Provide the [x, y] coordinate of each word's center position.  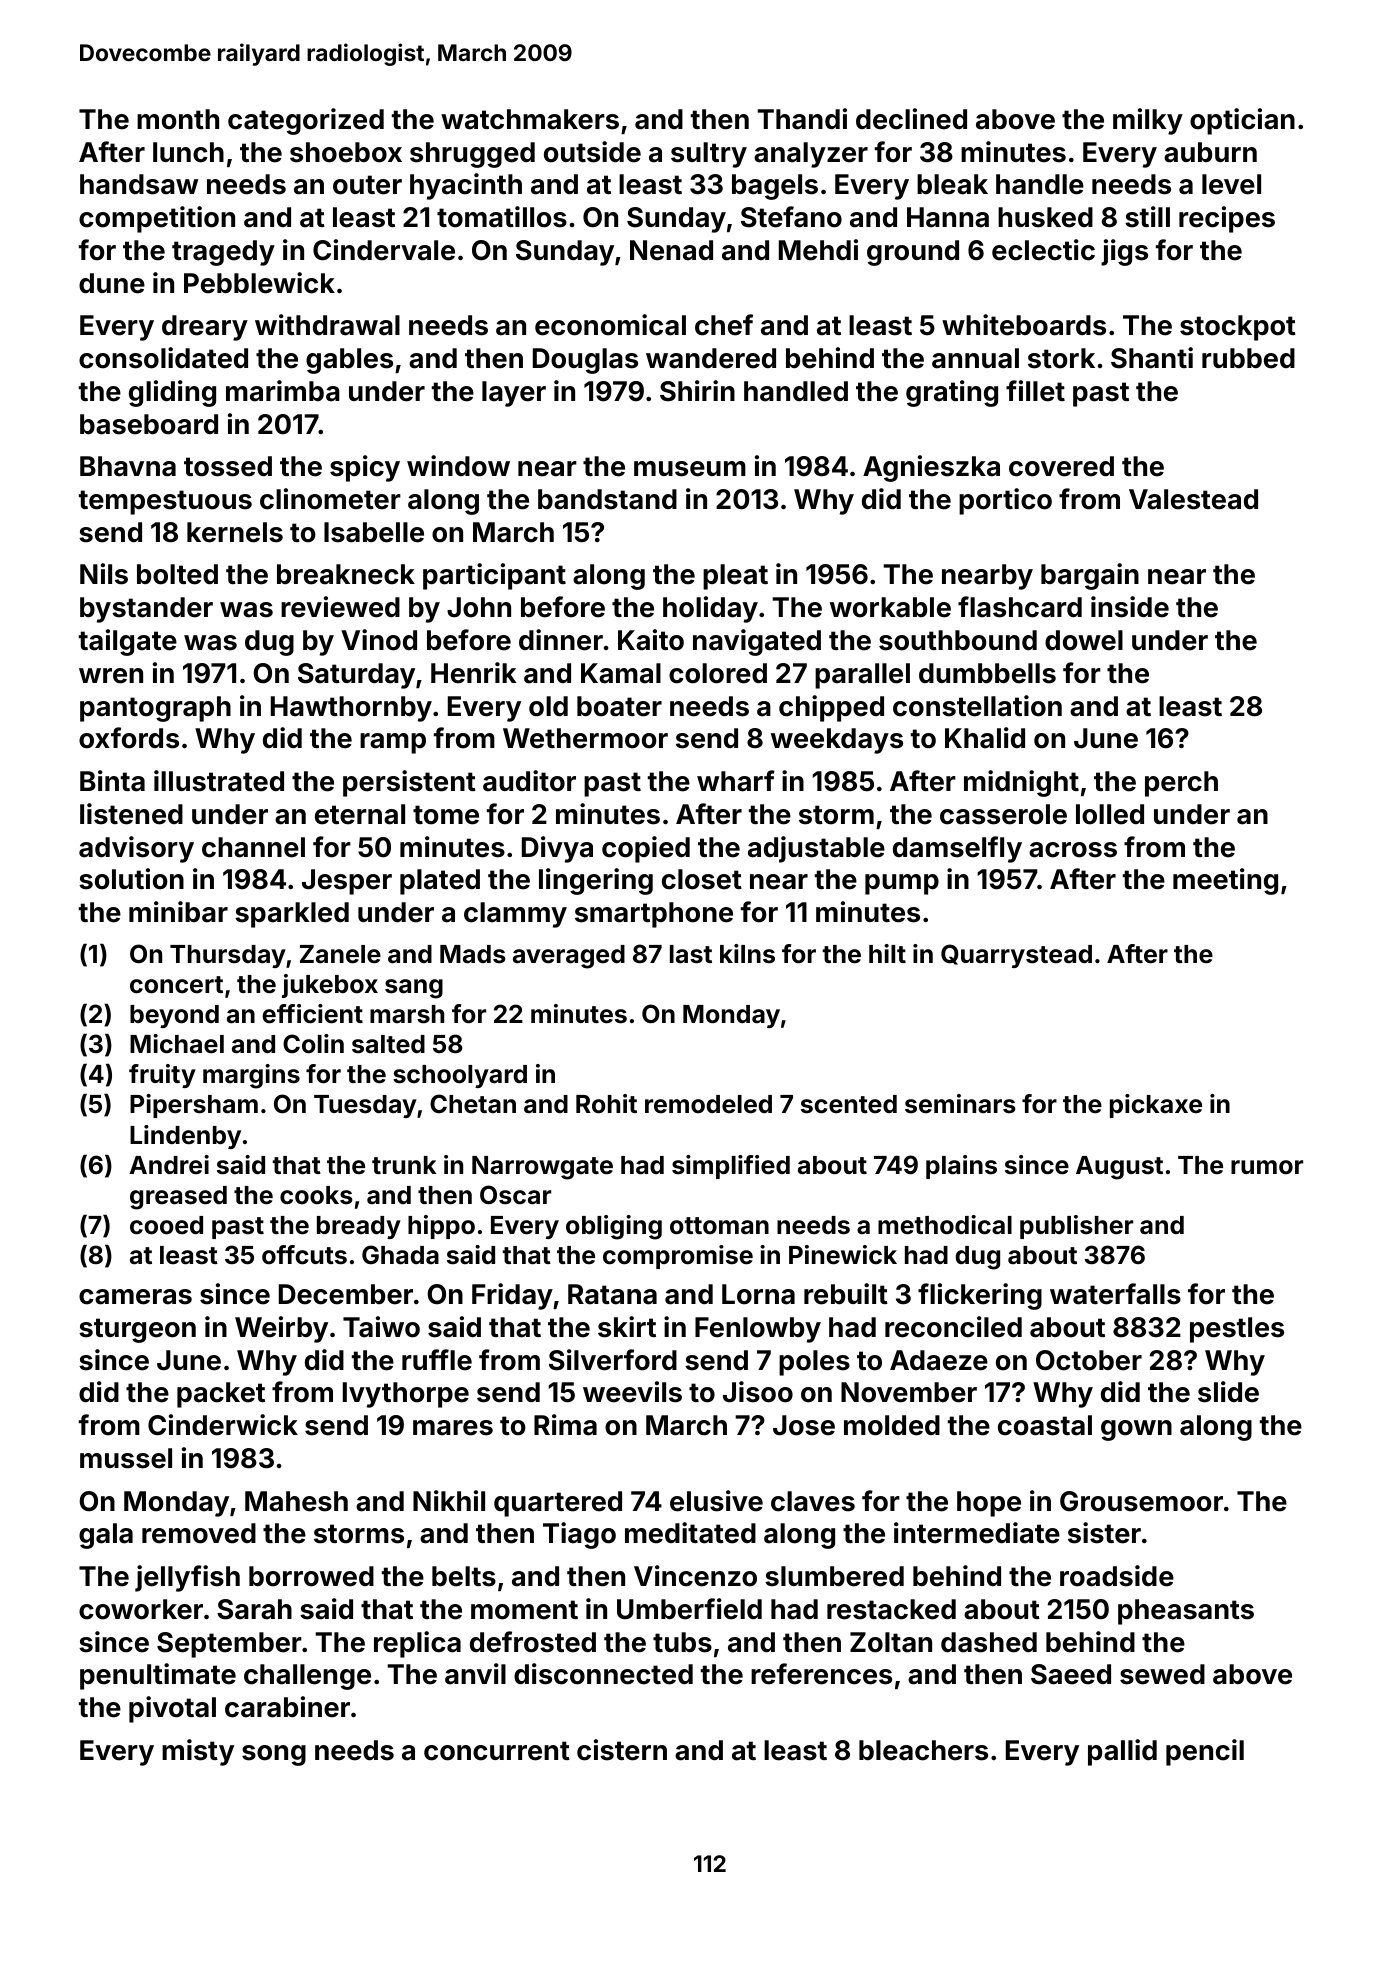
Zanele [340, 954]
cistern [622, 1750]
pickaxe [1156, 1106]
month [178, 119]
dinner [561, 640]
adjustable [816, 849]
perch [1181, 784]
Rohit [606, 1104]
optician [1242, 121]
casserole [1003, 814]
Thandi [802, 119]
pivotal [172, 1709]
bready [359, 1227]
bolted [177, 574]
